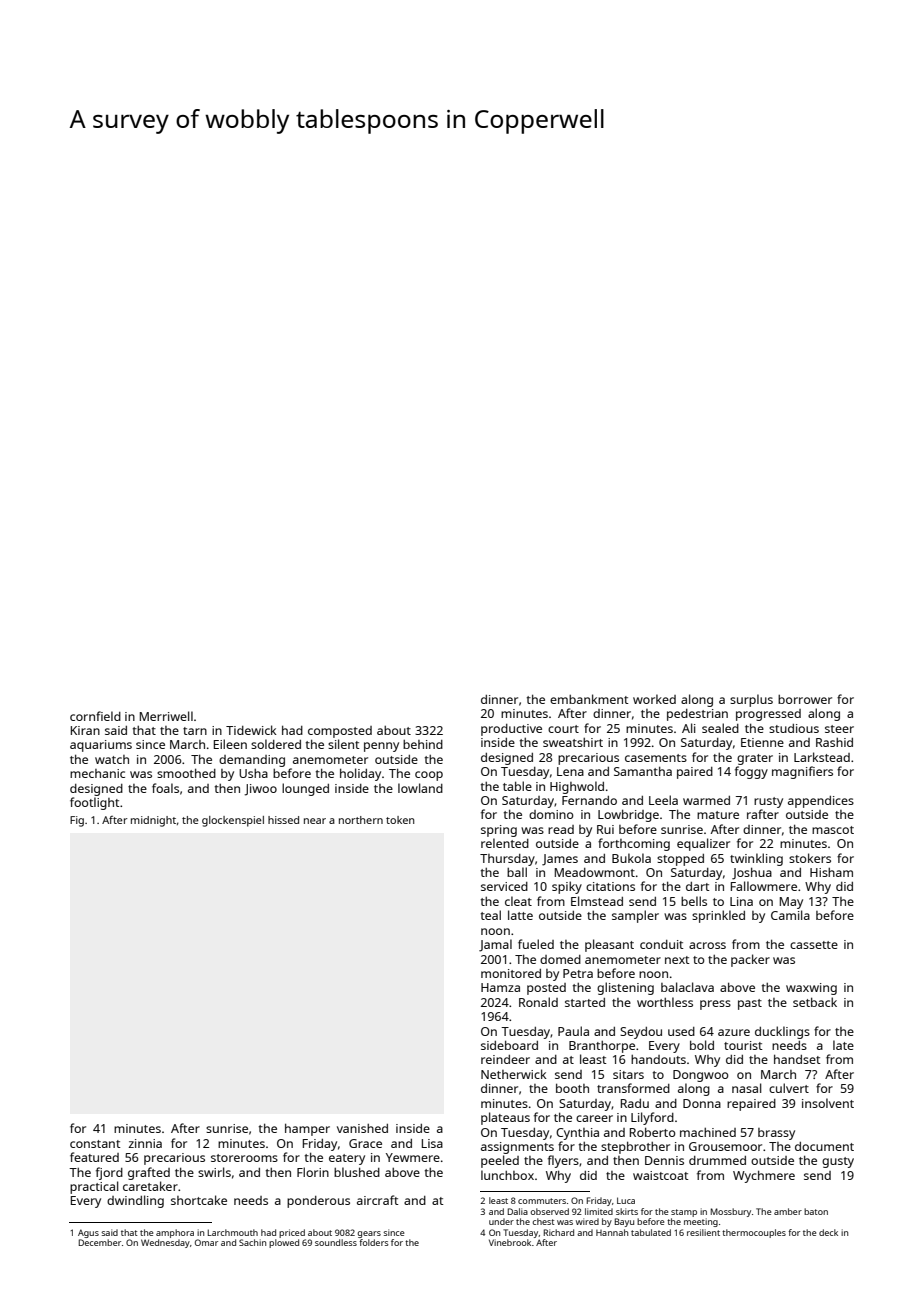 Image resolution: width=924 pixels, height=1308 pixels. Describe the element at coordinates (654, 699) in the screenshot. I see `worked` at that location.
